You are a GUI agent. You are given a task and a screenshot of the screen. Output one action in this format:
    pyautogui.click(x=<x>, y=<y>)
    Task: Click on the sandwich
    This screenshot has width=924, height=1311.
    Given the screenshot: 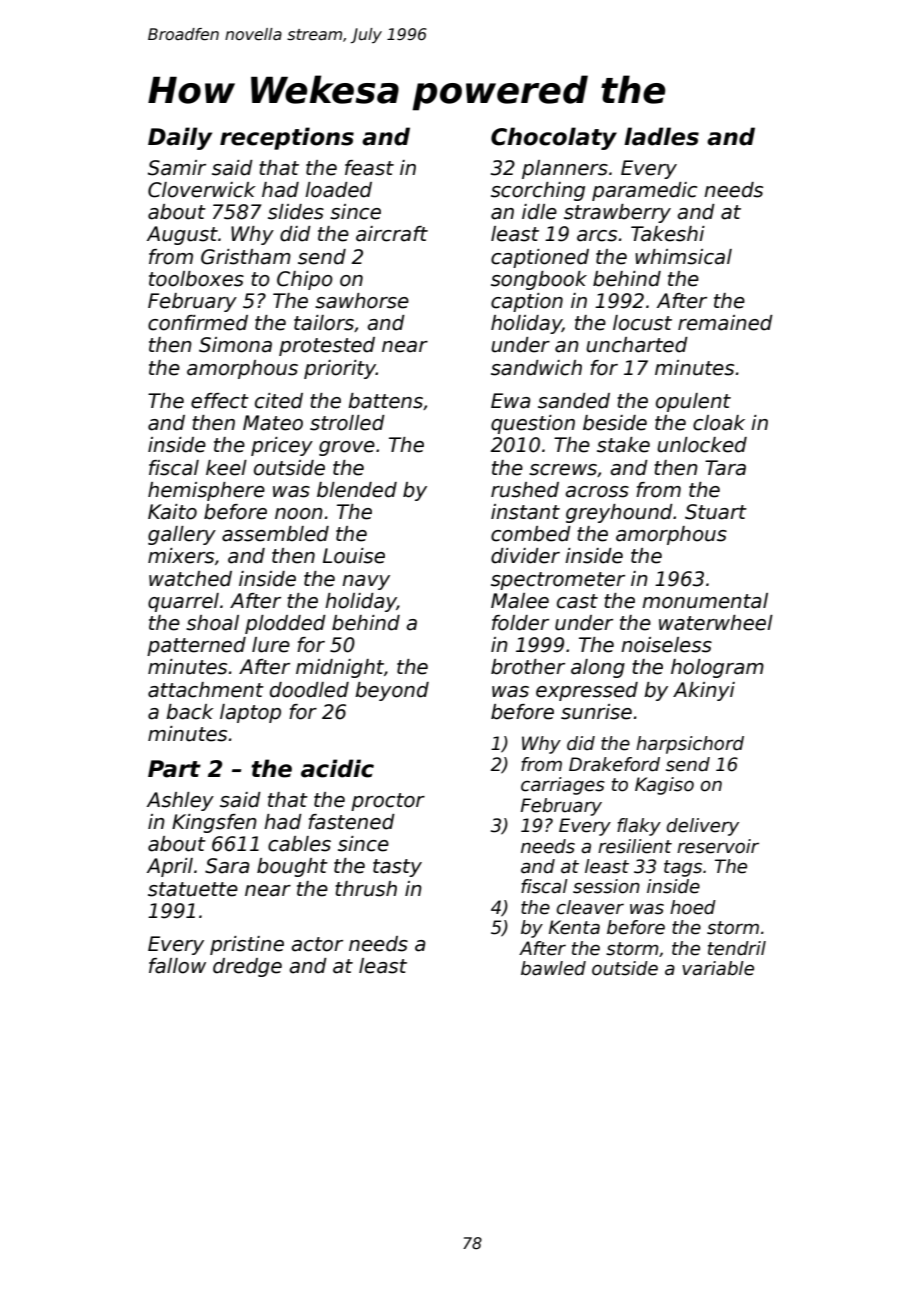 What is the action you would take?
    pyautogui.click(x=536, y=368)
